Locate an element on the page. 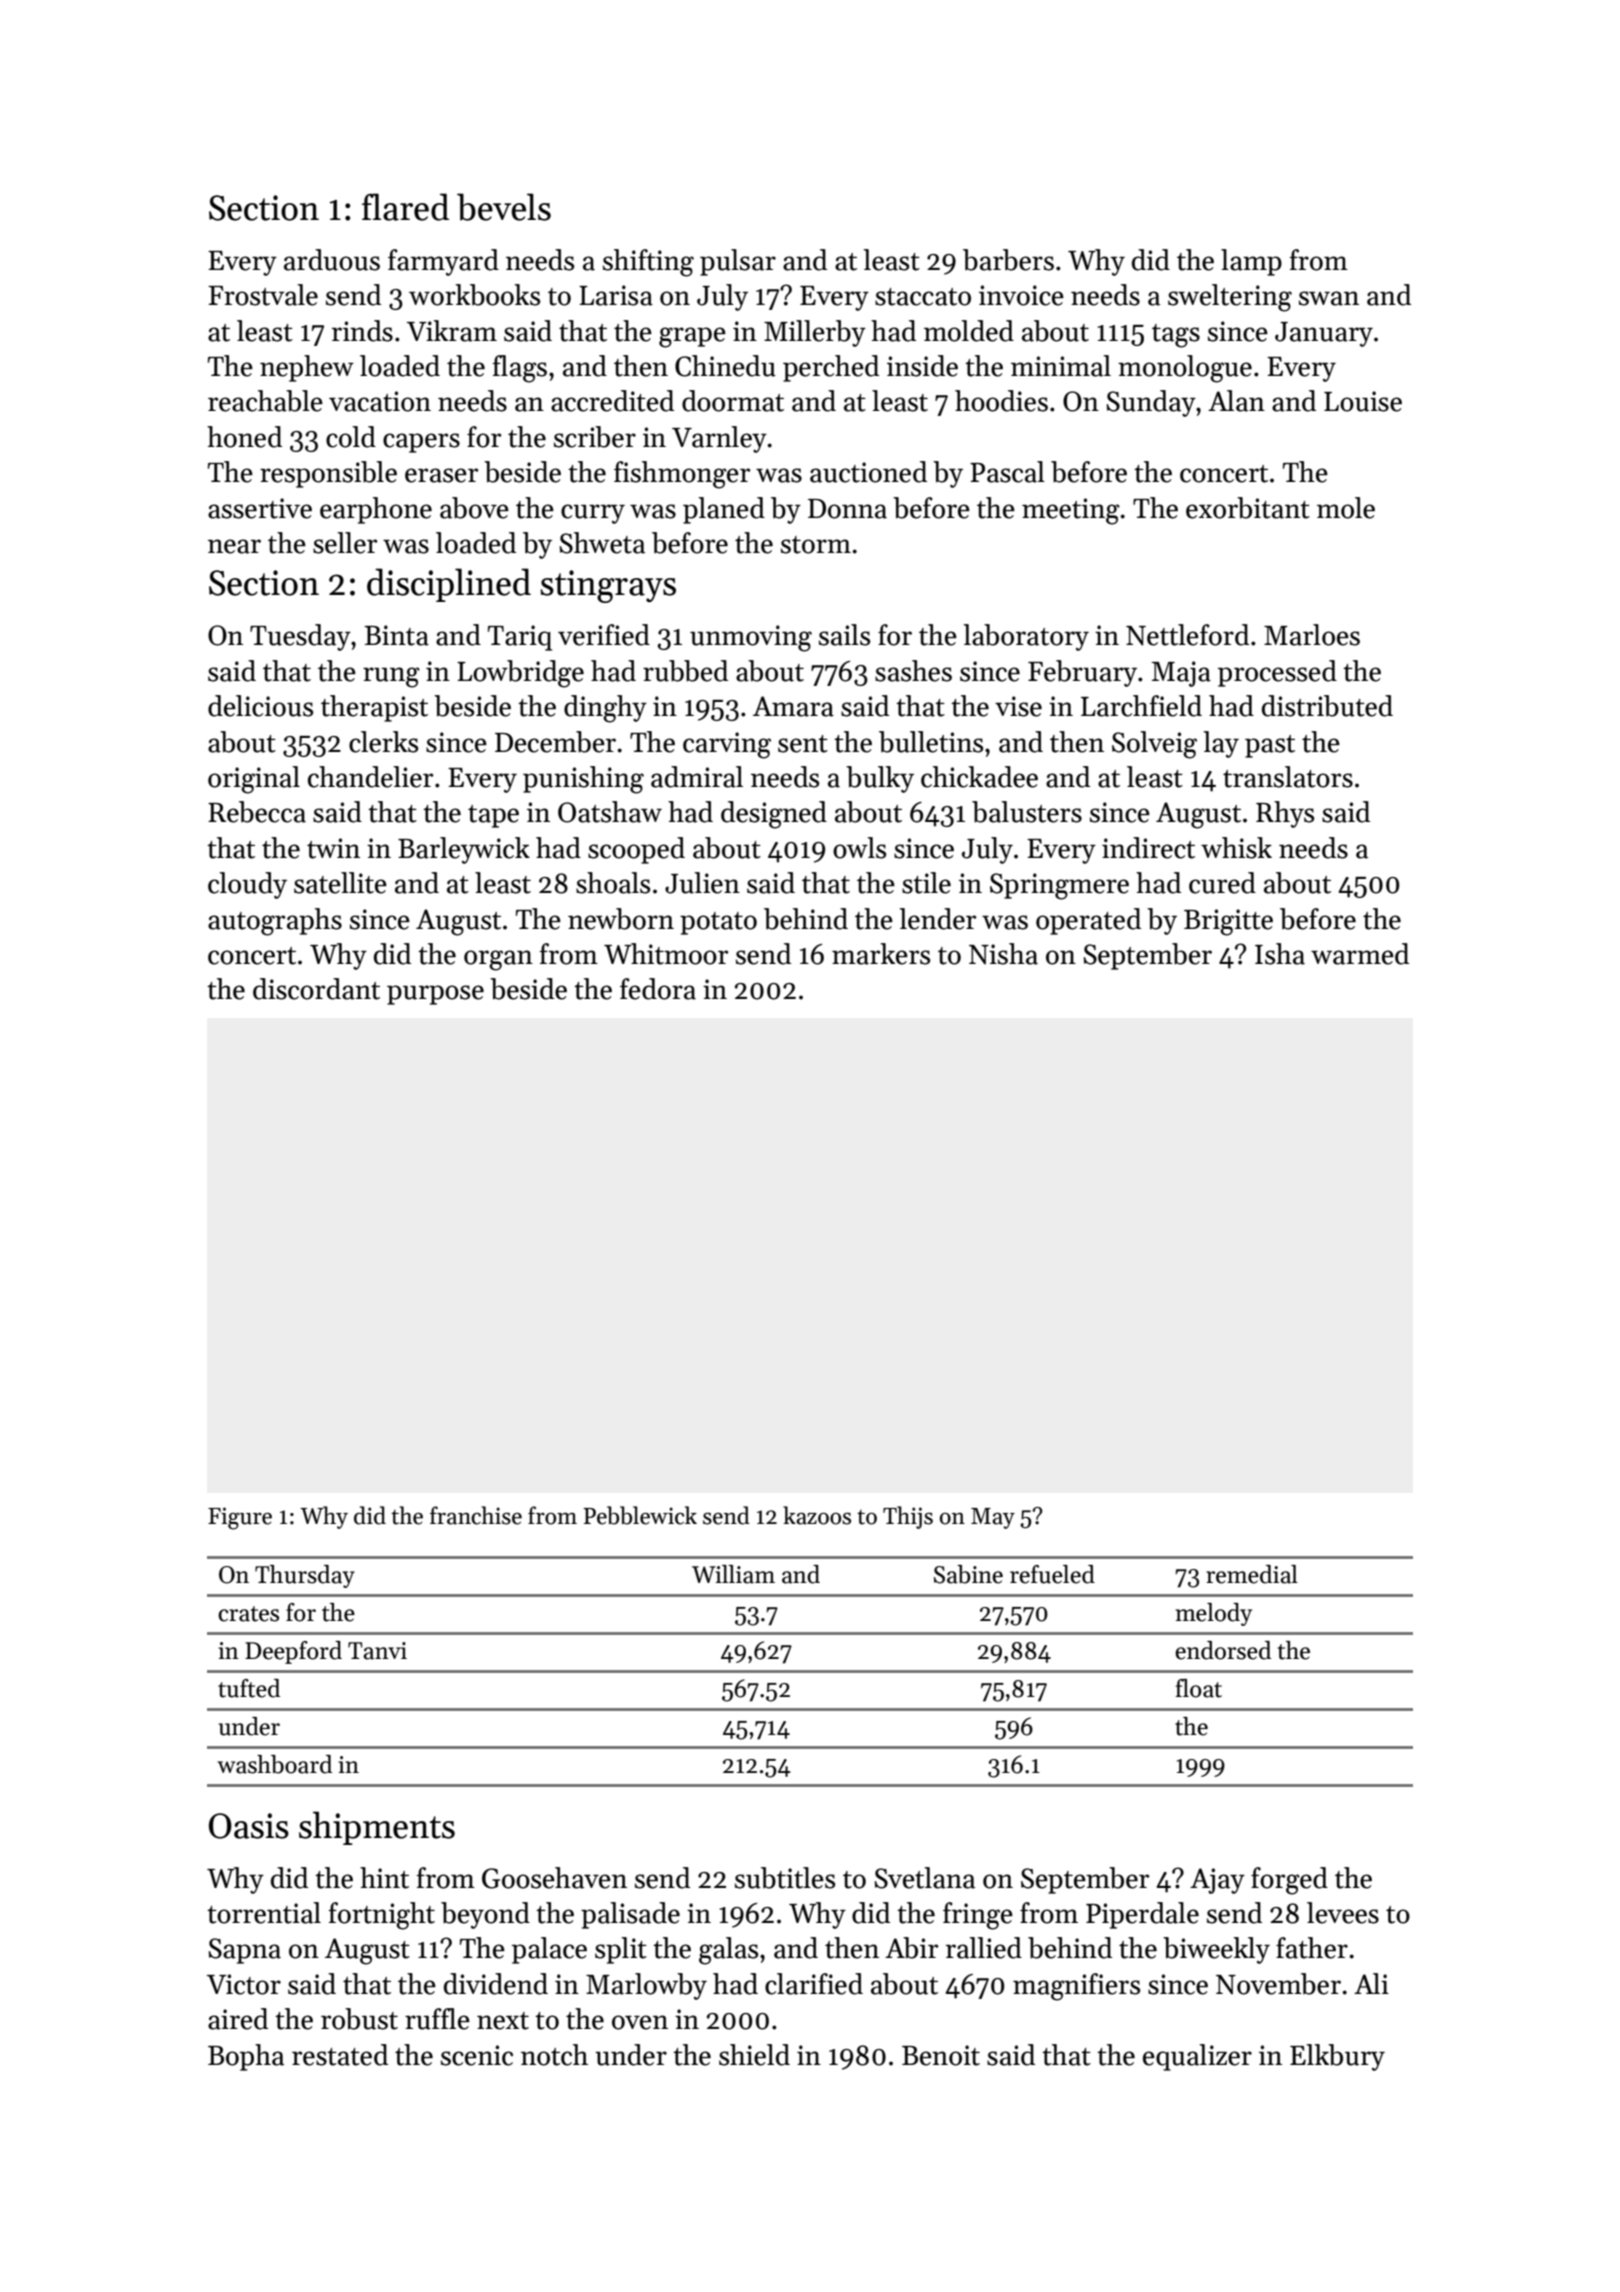 The image size is (1620, 2292). float is located at coordinates (1199, 1688).
